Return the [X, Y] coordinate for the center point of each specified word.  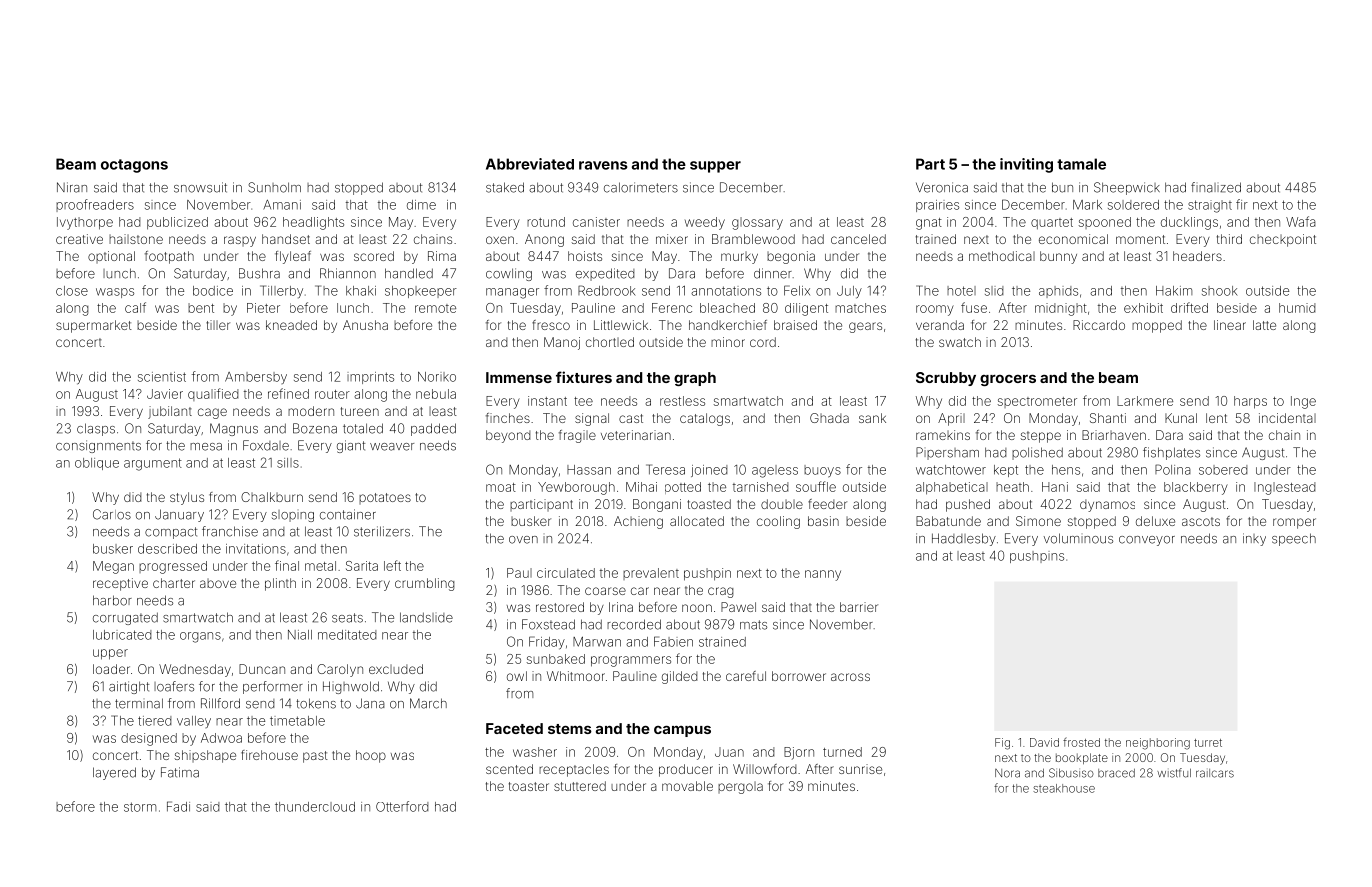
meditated [347, 635]
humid [1297, 308]
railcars [1215, 773]
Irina [621, 607]
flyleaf [293, 257]
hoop [371, 756]
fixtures [584, 377]
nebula [436, 394]
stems [570, 729]
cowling [509, 274]
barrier [859, 607]
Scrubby [946, 379]
